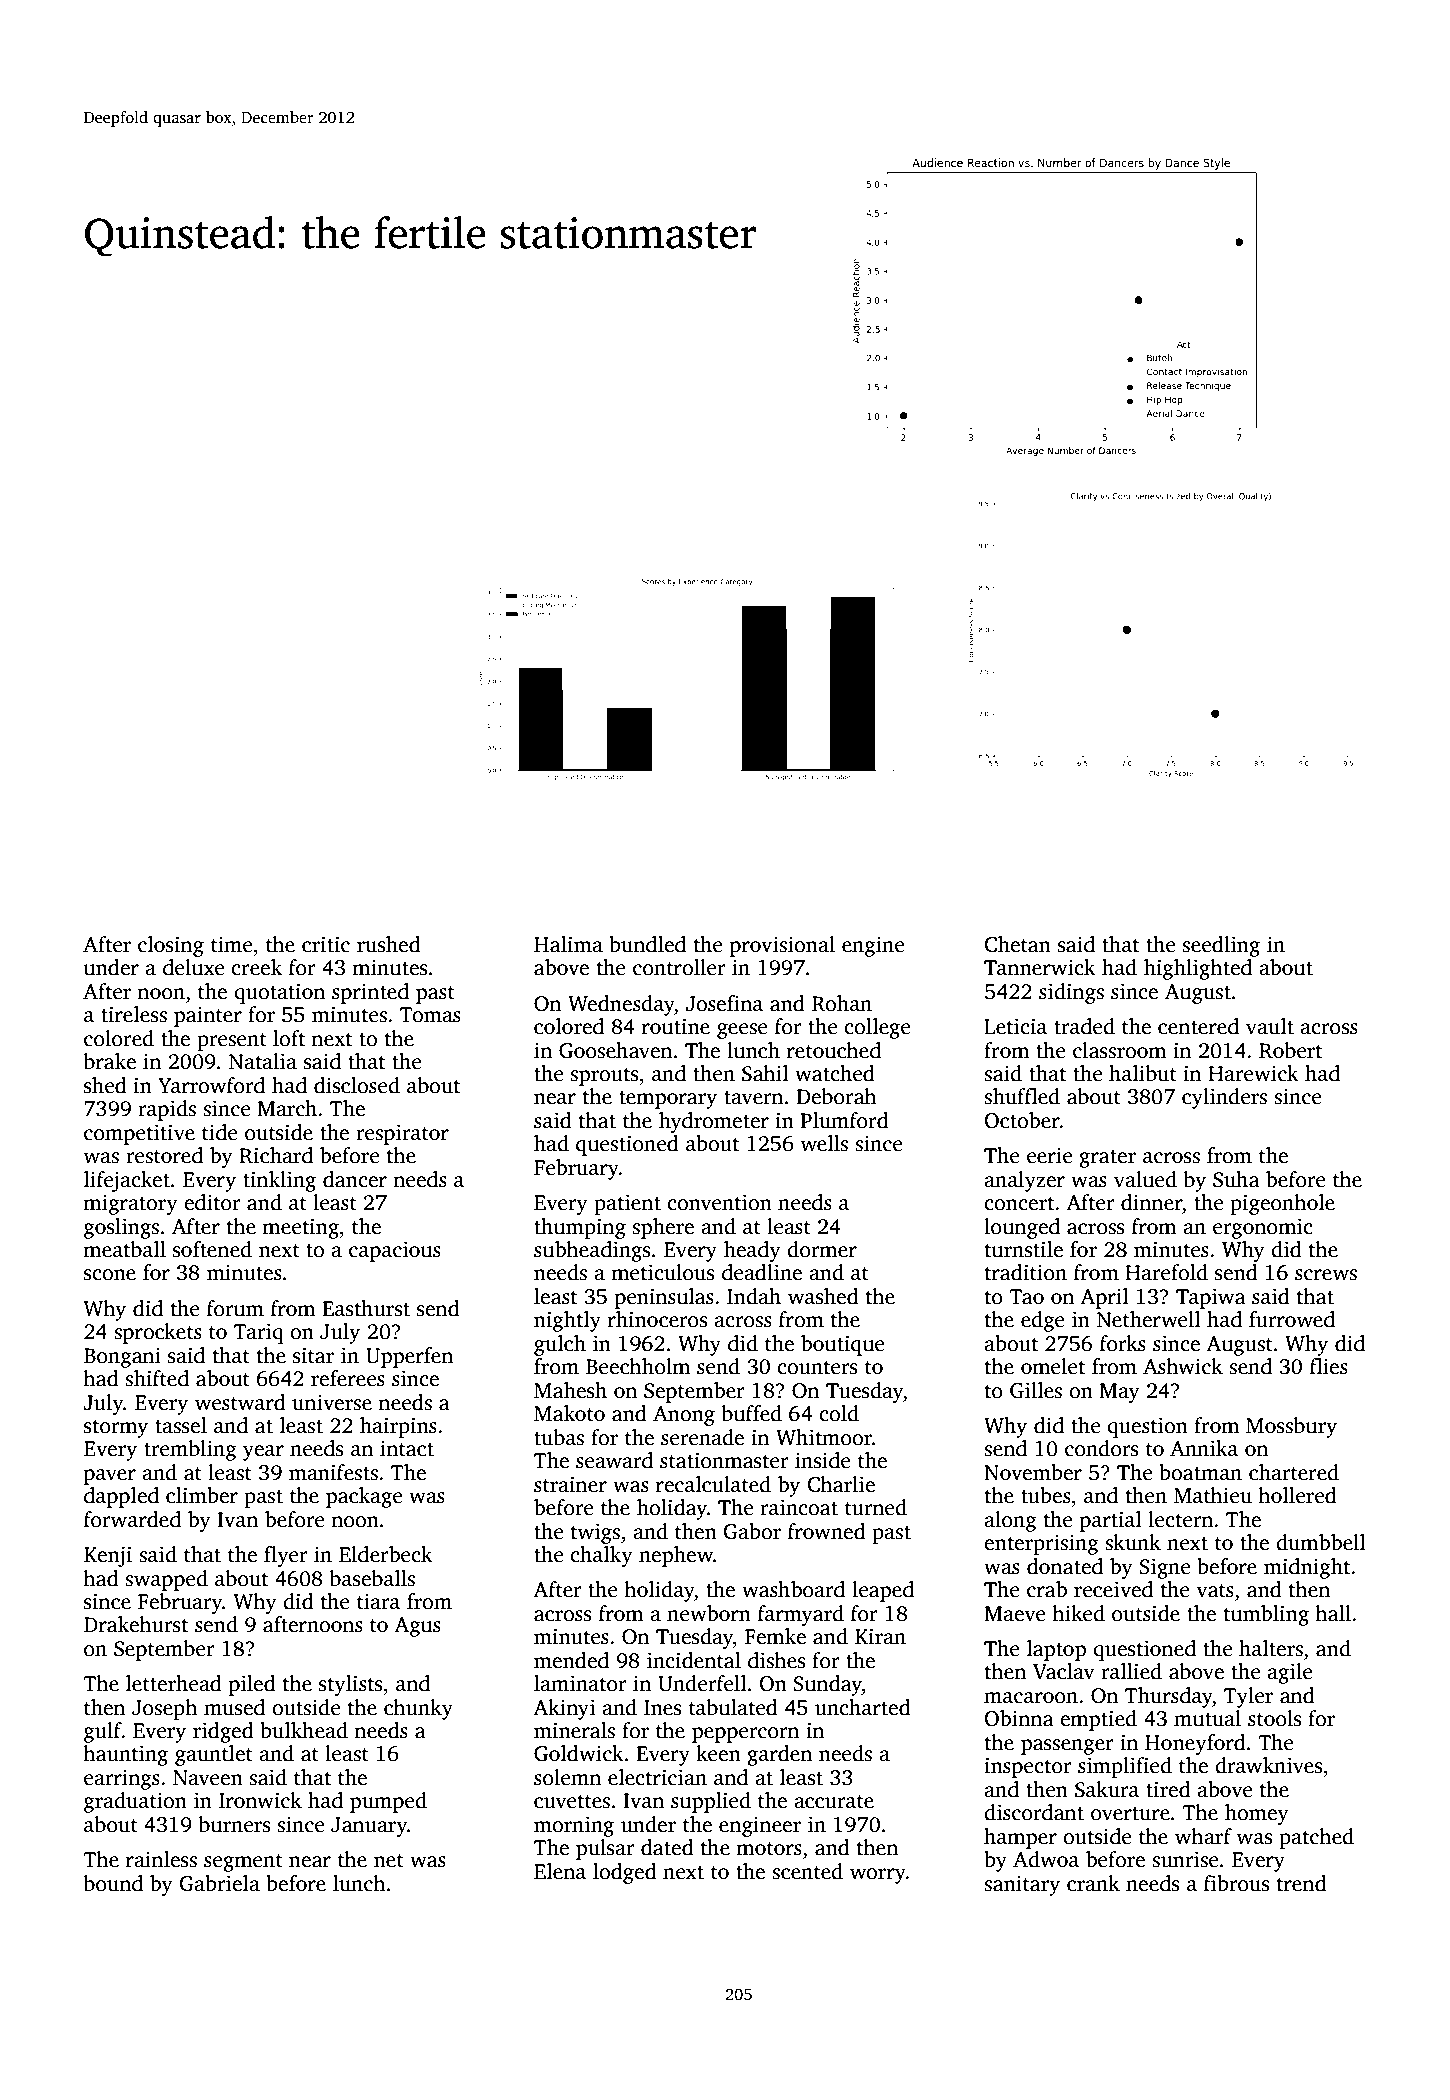 The height and width of the screenshot is (2100, 1450). What do you see at coordinates (1018, 944) in the screenshot?
I see `Chetan` at bounding box center [1018, 944].
